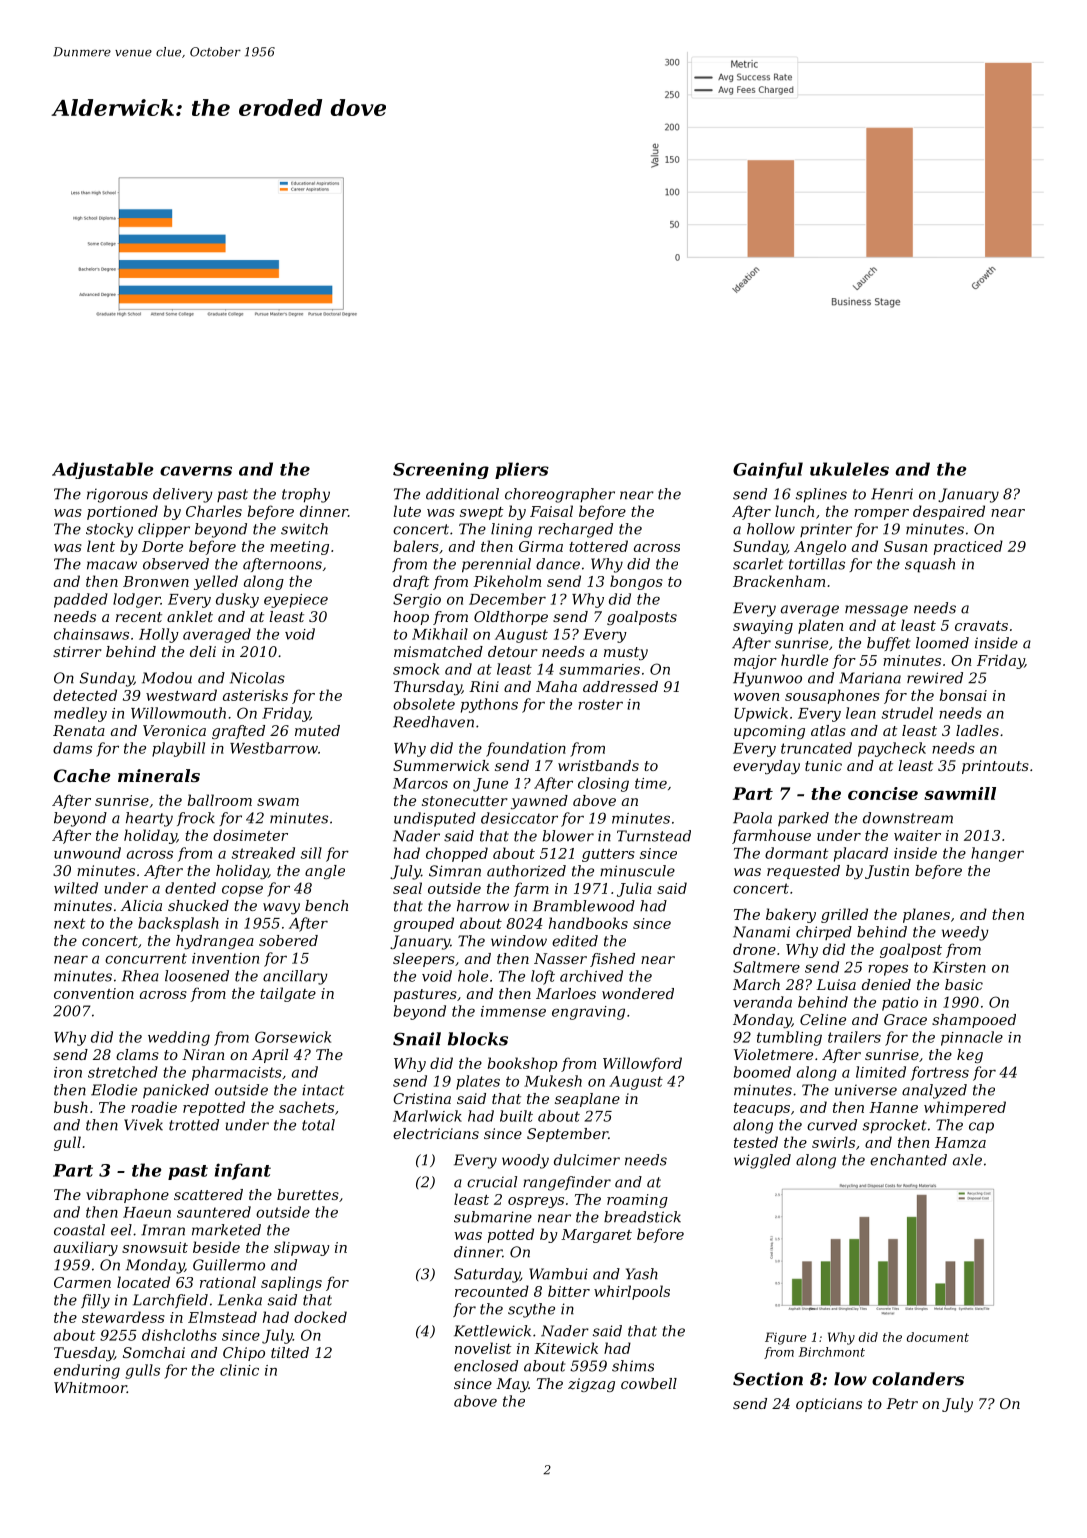 The height and width of the image is (1538, 1087). Describe the element at coordinates (82, 775) in the image. I see `Cache` at that location.
